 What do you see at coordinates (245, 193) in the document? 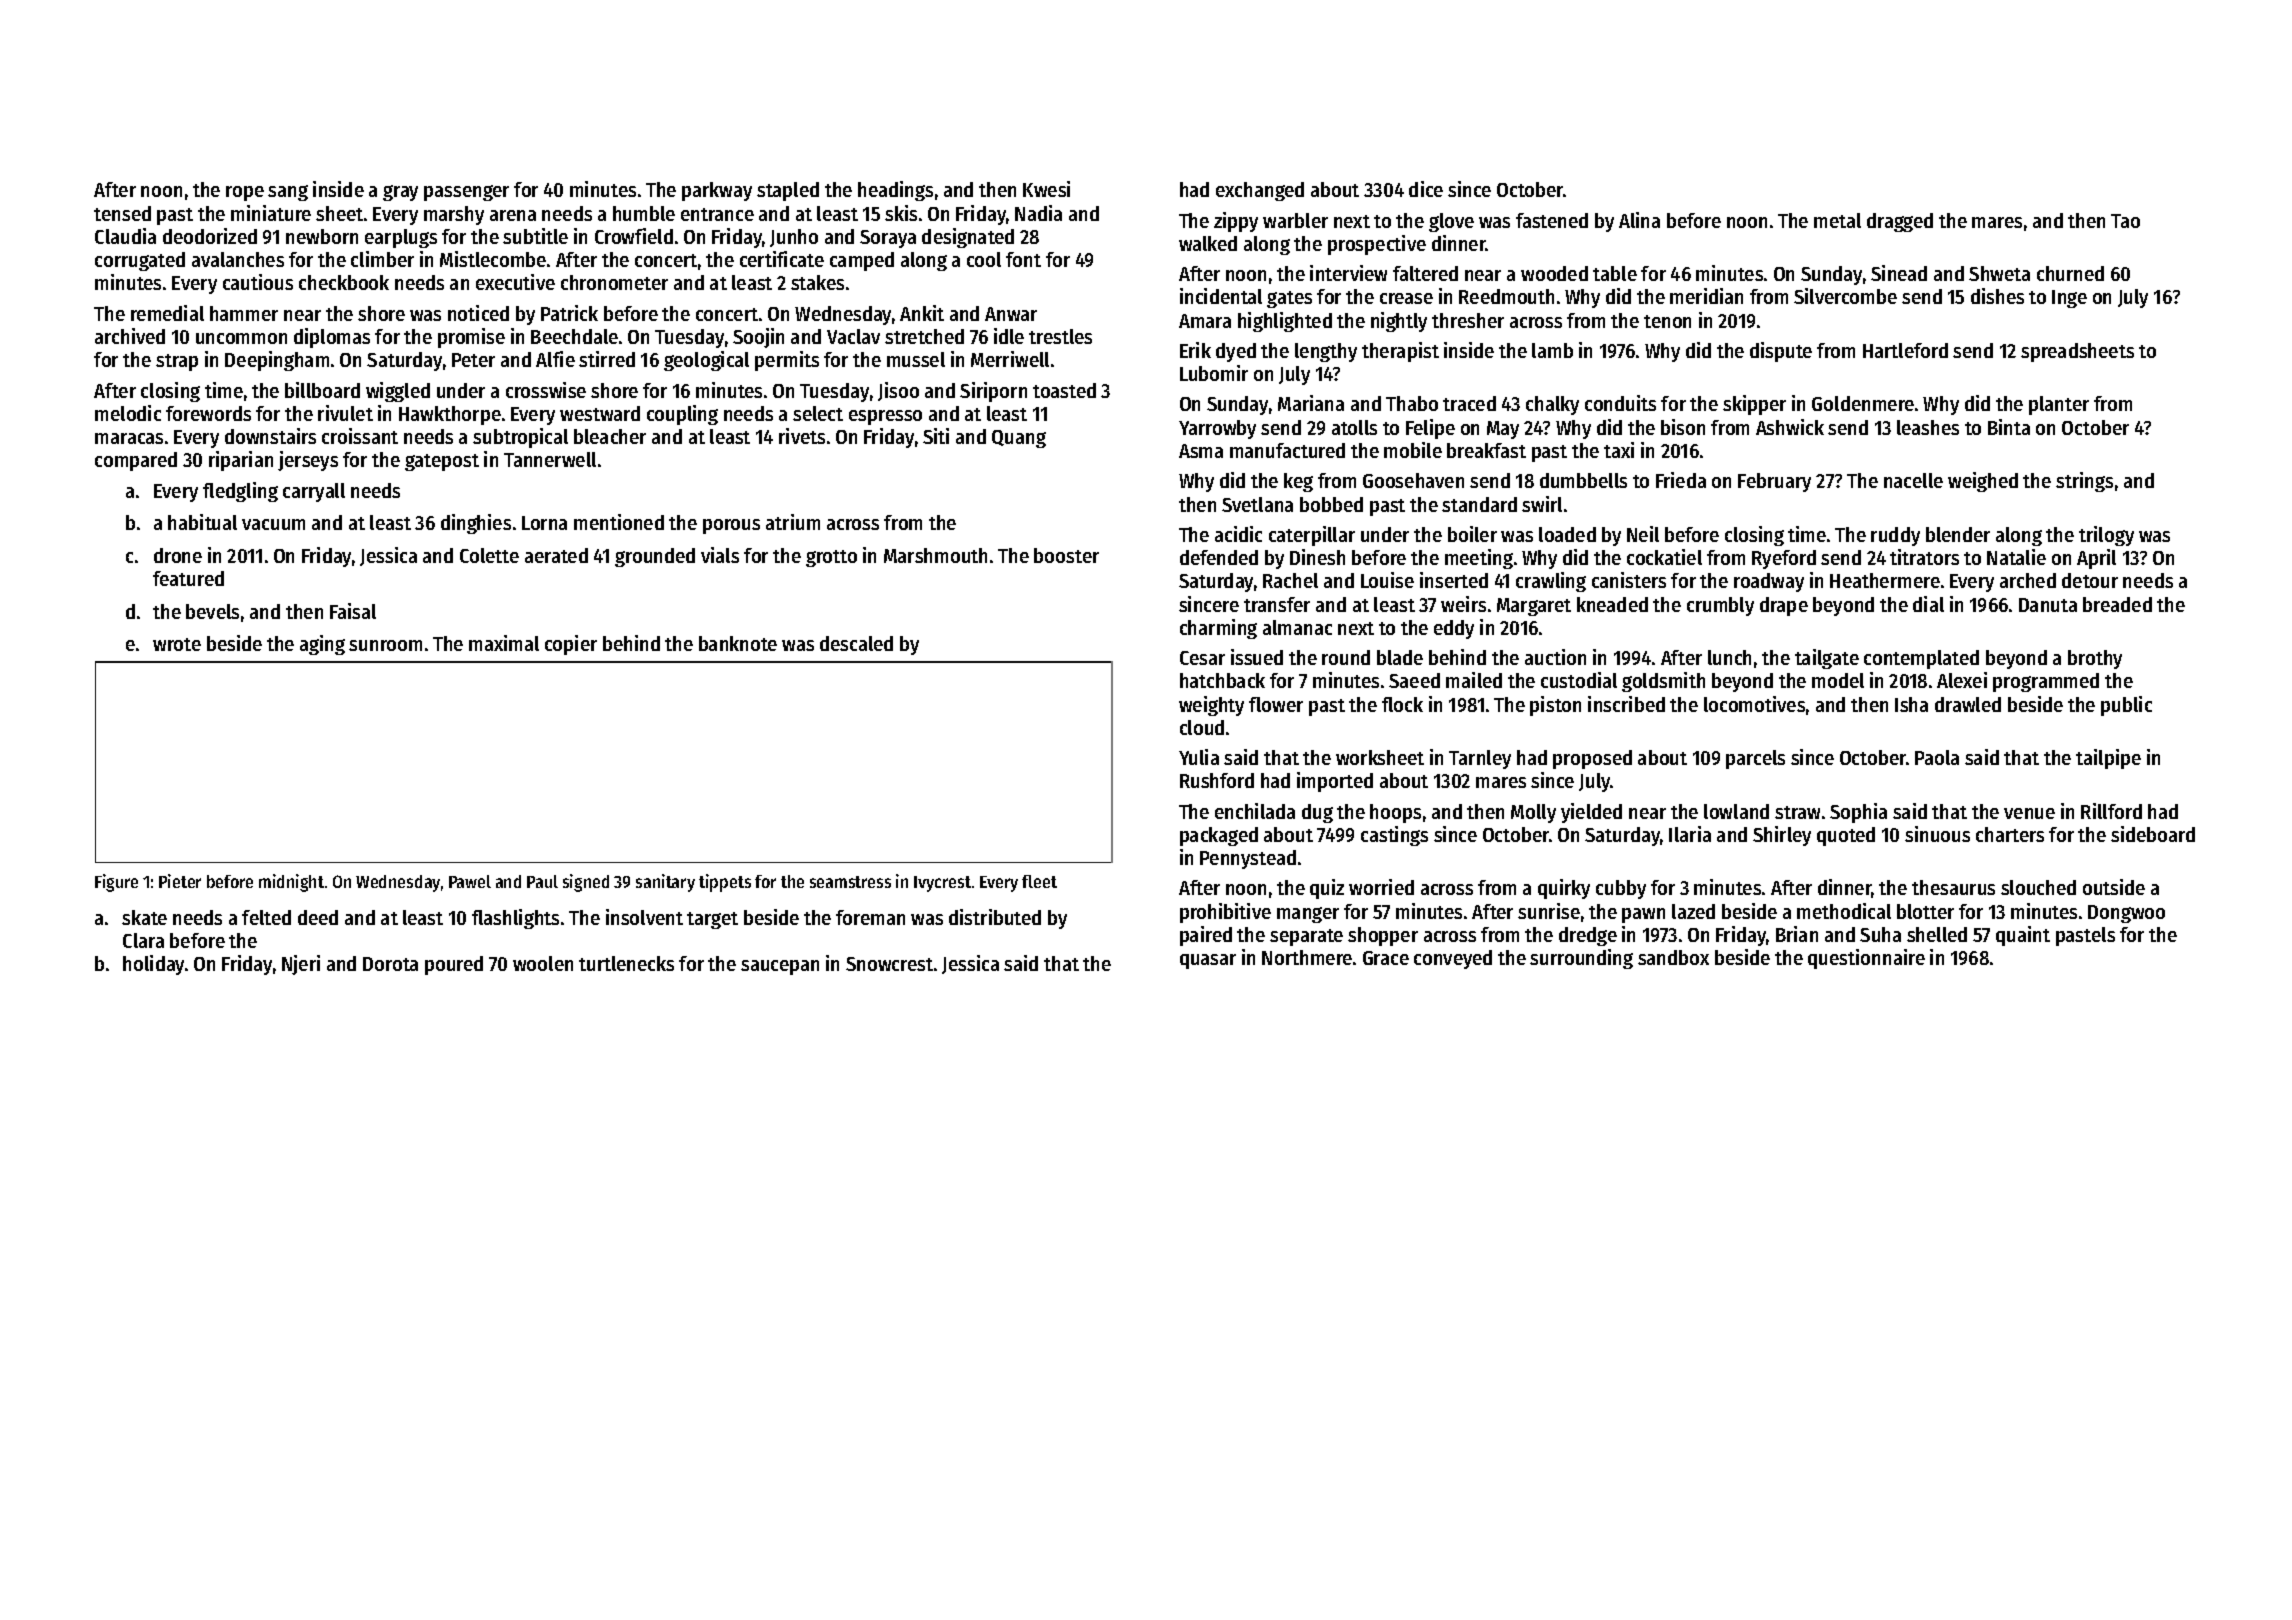
I see `rope` at bounding box center [245, 193].
